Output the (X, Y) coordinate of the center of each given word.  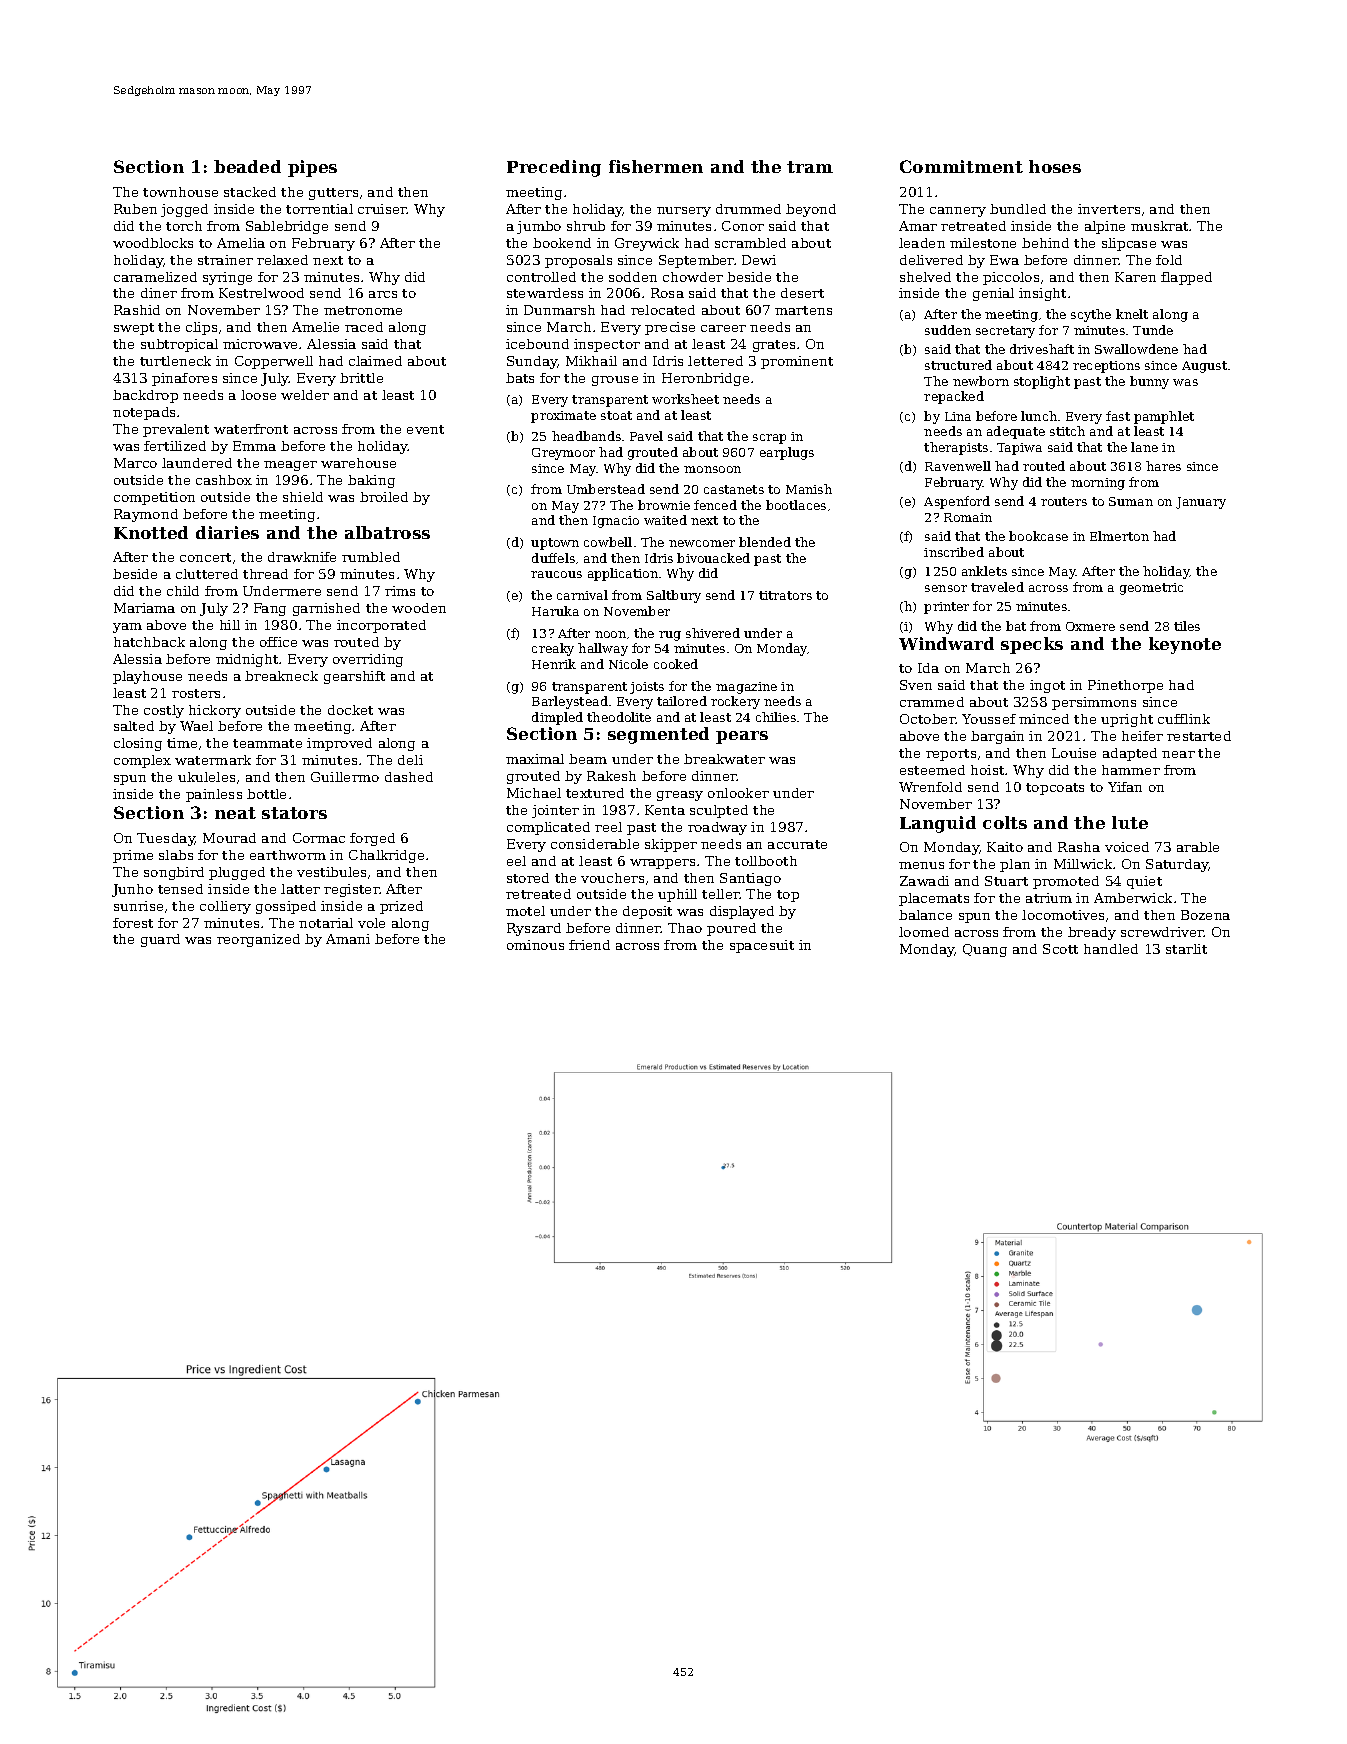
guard (160, 940)
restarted (1199, 736)
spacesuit (762, 946)
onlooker (738, 793)
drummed (748, 209)
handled (1111, 949)
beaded (247, 166)
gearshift (354, 677)
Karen (1135, 277)
